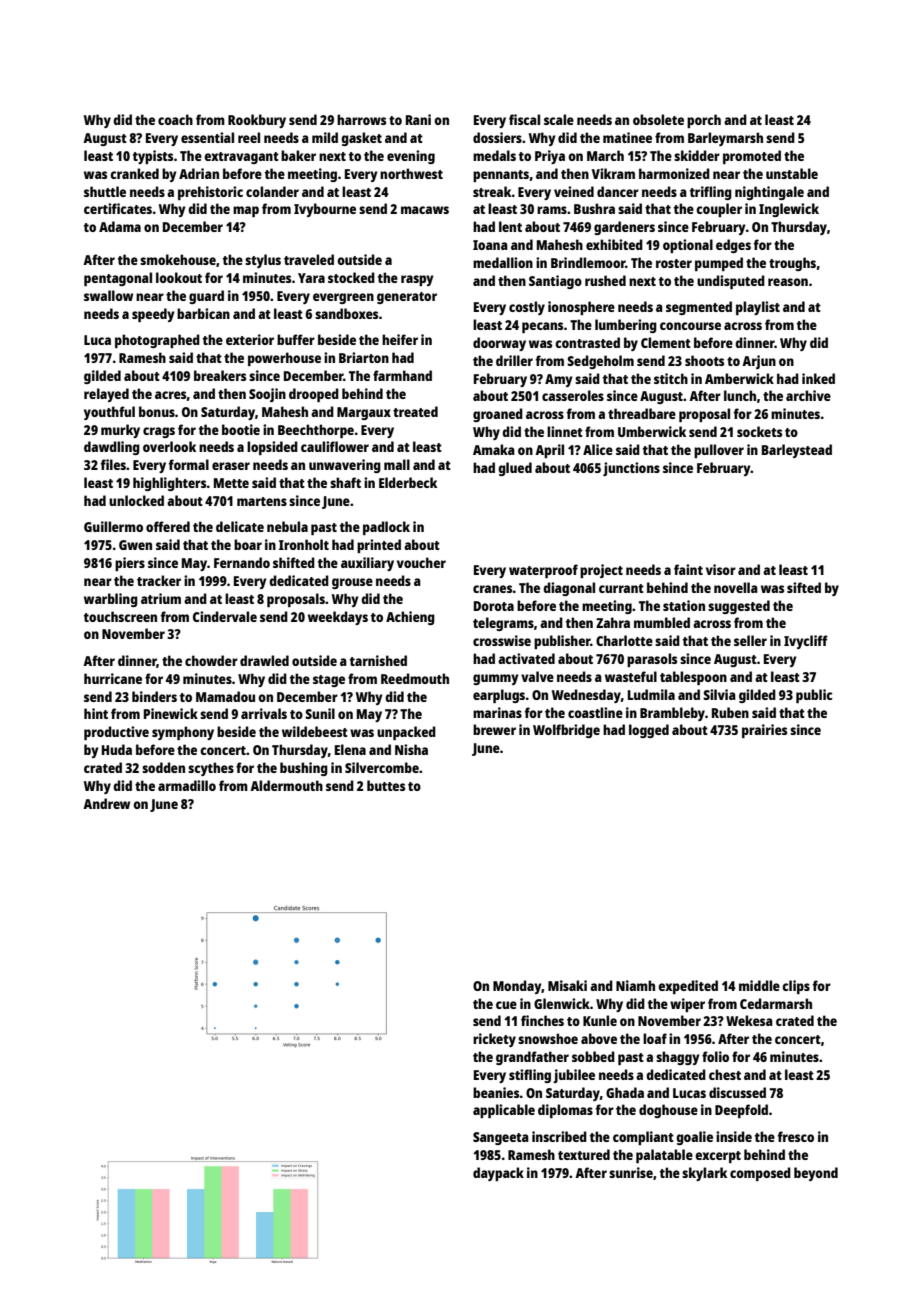 This screenshot has height=1308, width=924. Describe the element at coordinates (649, 731) in the screenshot. I see `logged` at that location.
